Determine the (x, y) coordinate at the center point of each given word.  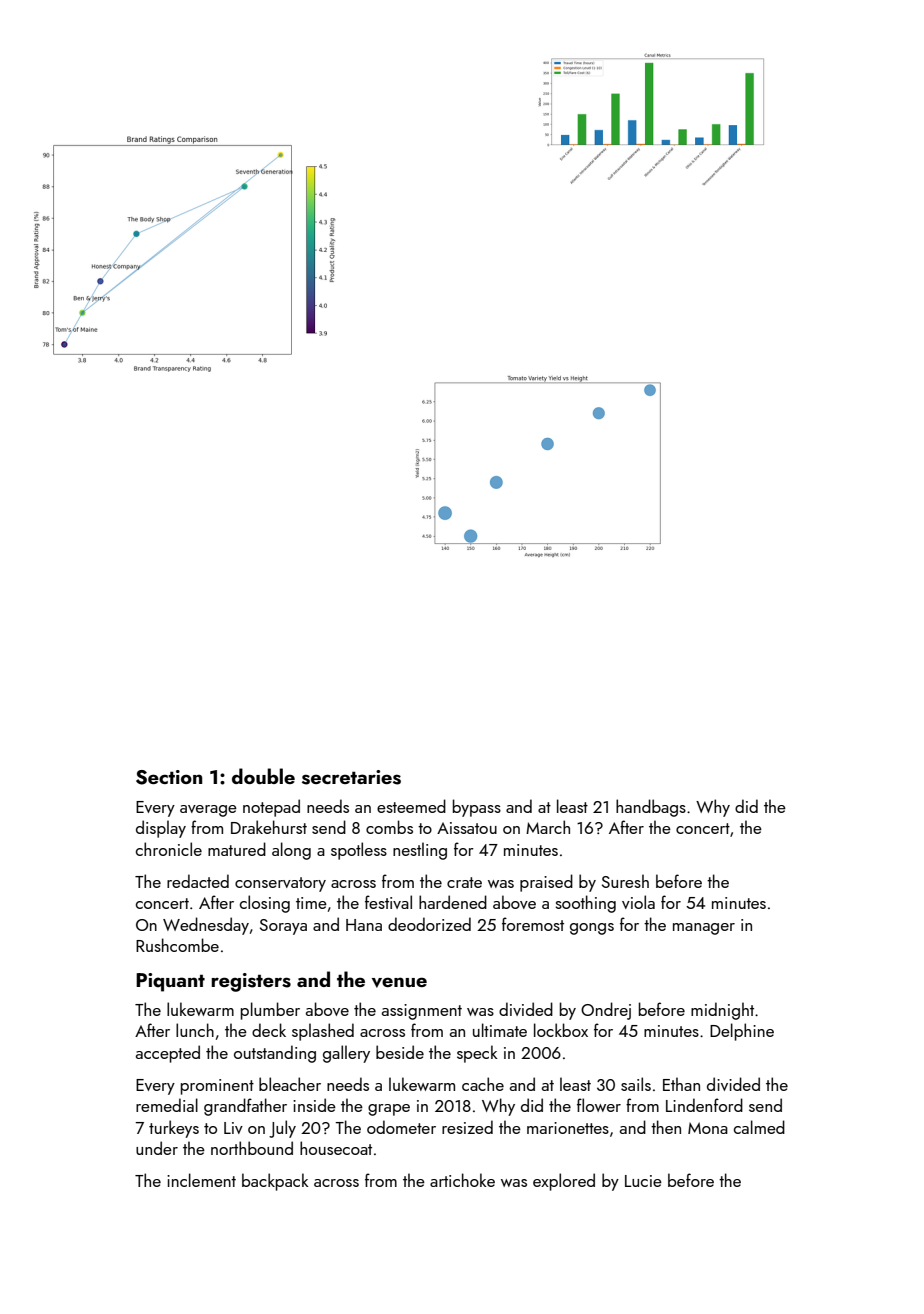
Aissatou (467, 828)
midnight (722, 1011)
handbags (651, 808)
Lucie (643, 1181)
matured (237, 849)
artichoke (462, 1180)
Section (169, 777)
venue (399, 982)
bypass (477, 808)
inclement (201, 1180)
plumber (270, 1011)
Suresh (625, 881)
